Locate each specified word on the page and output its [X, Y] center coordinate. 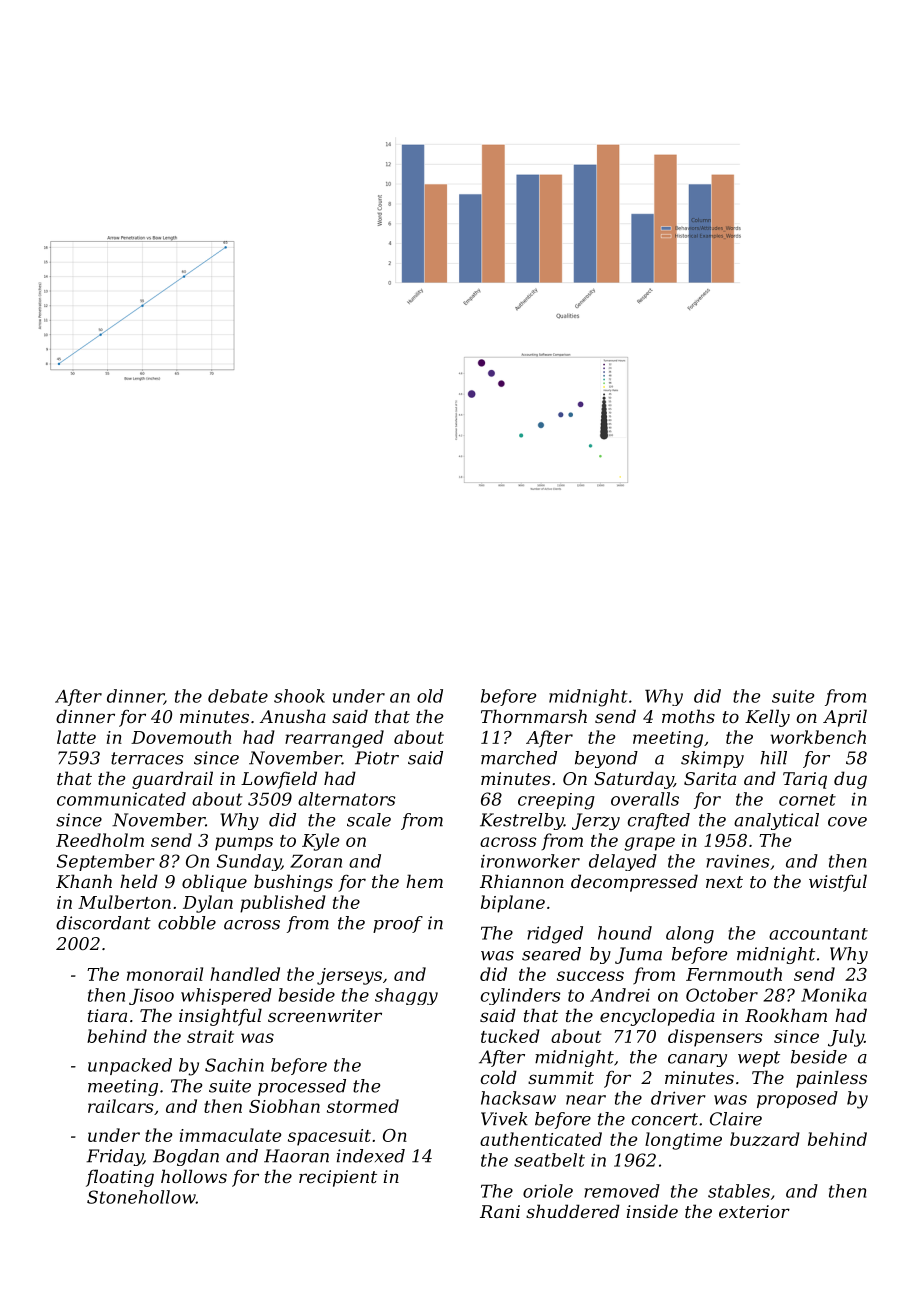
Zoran [316, 861]
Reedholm [100, 840]
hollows [194, 1176]
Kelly [767, 718]
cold [499, 1077]
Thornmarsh [534, 716]
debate [238, 696]
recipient [338, 1178]
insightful [220, 1017]
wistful [838, 883]
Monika [834, 995]
